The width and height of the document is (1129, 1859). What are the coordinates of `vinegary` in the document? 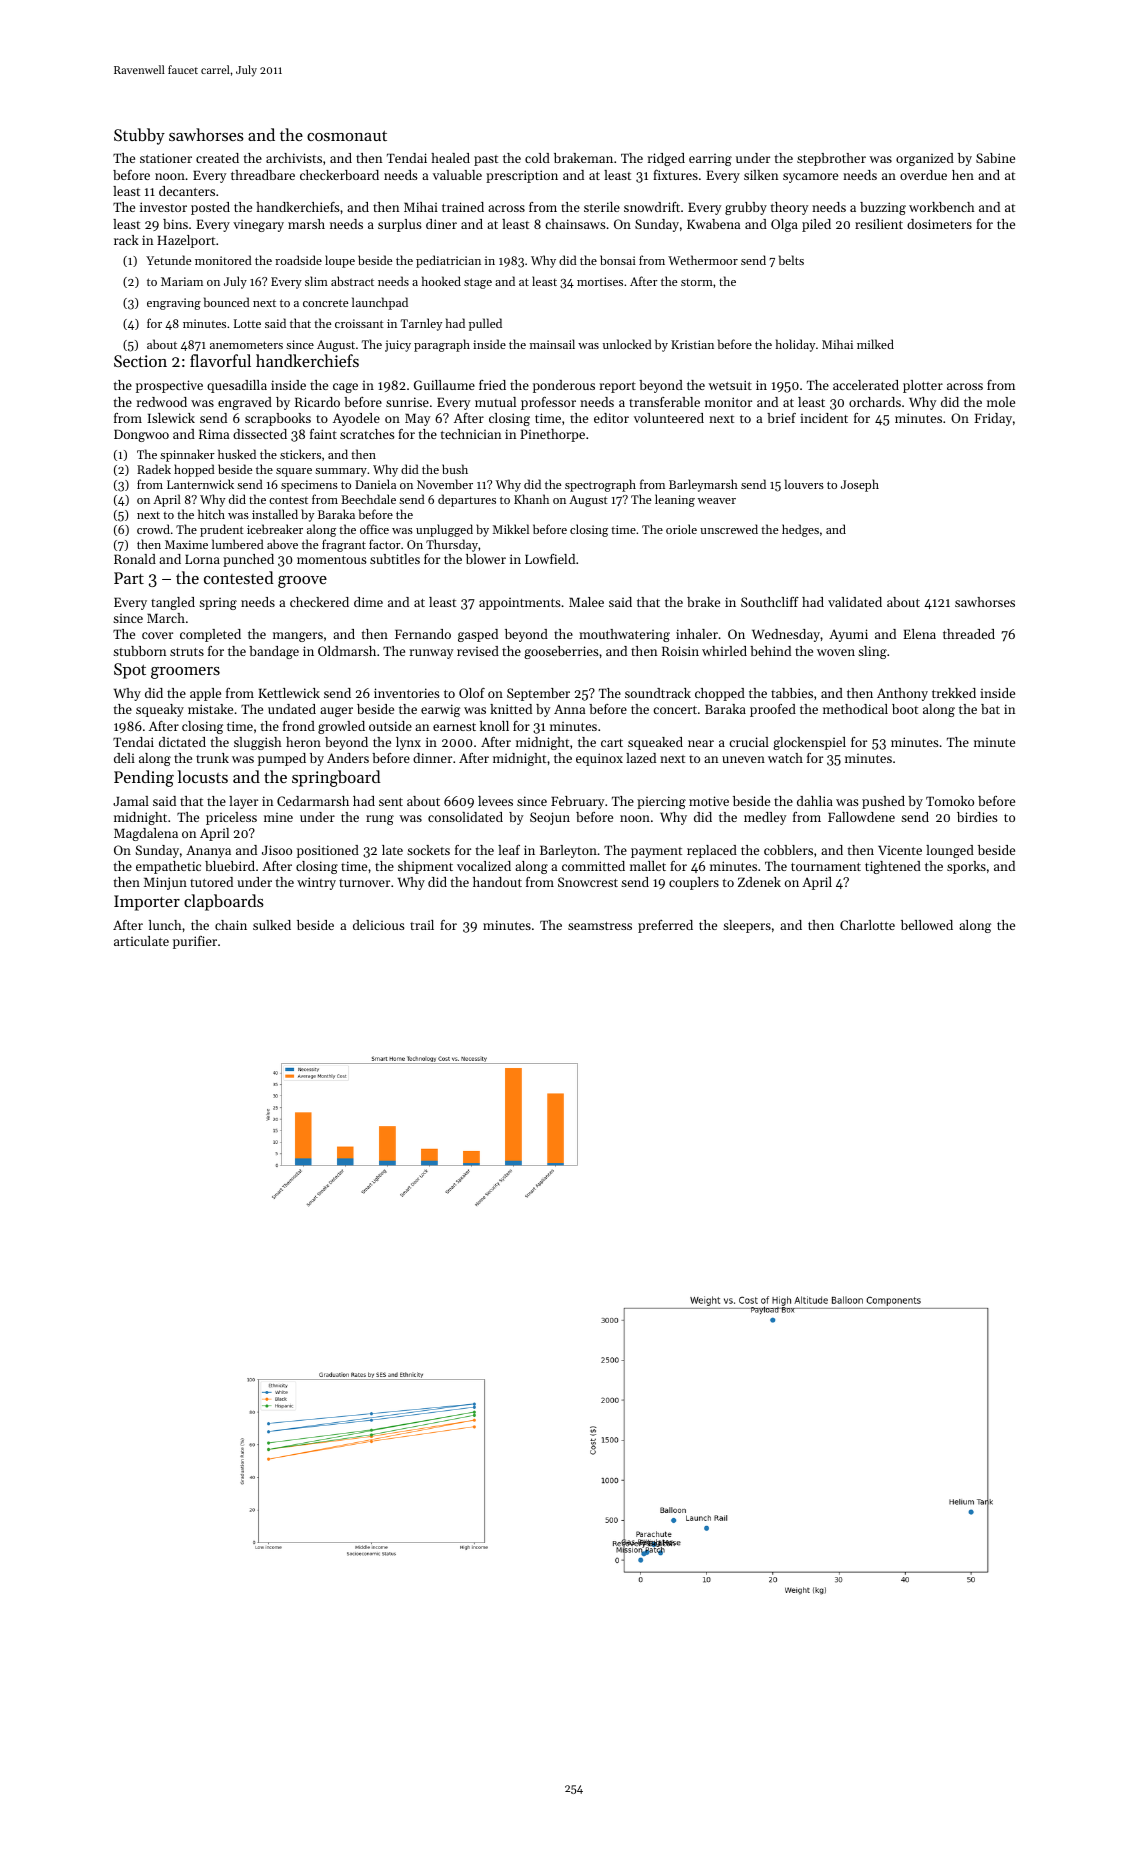 It's located at (258, 226).
